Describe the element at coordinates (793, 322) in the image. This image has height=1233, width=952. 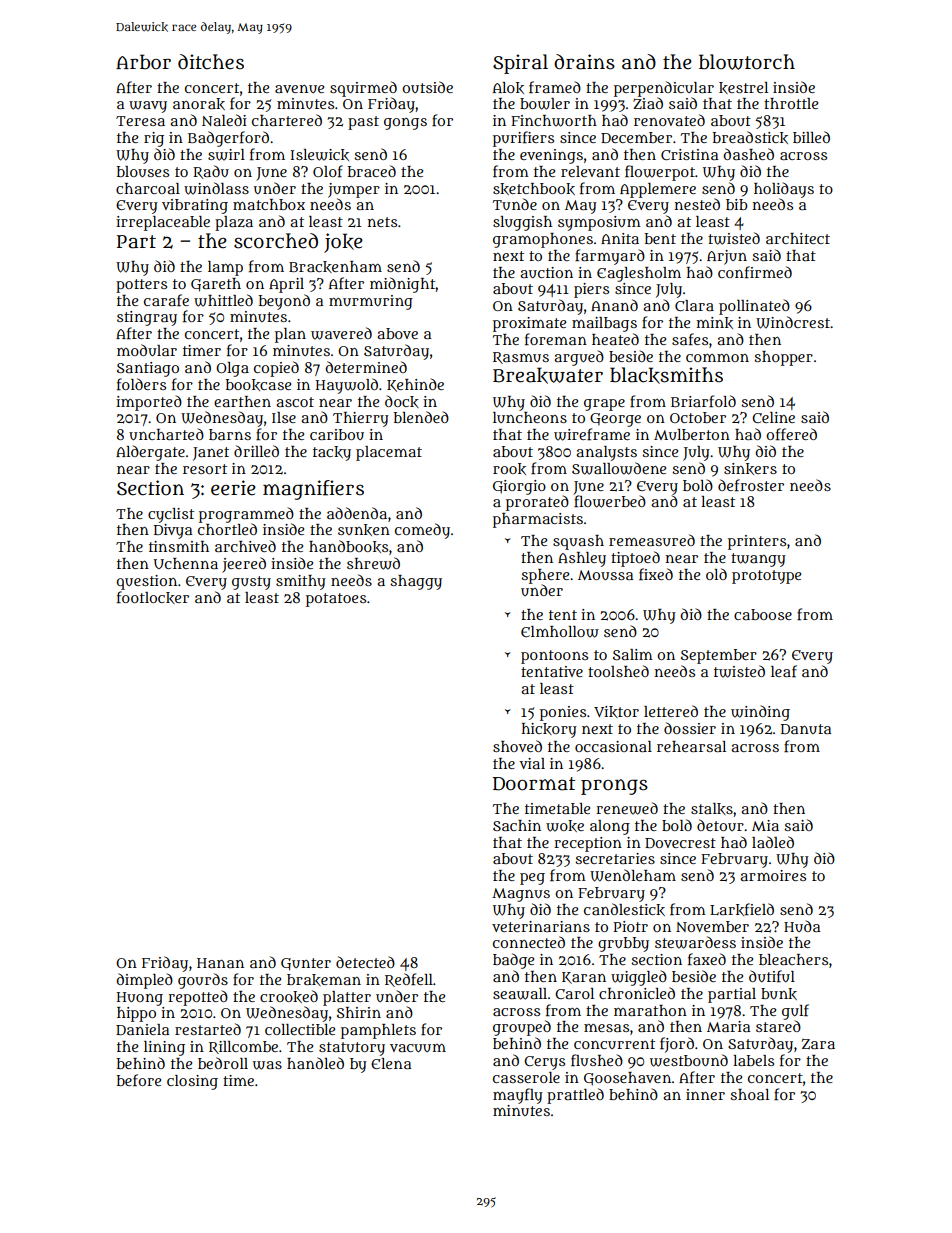
I see `Windcrest` at that location.
